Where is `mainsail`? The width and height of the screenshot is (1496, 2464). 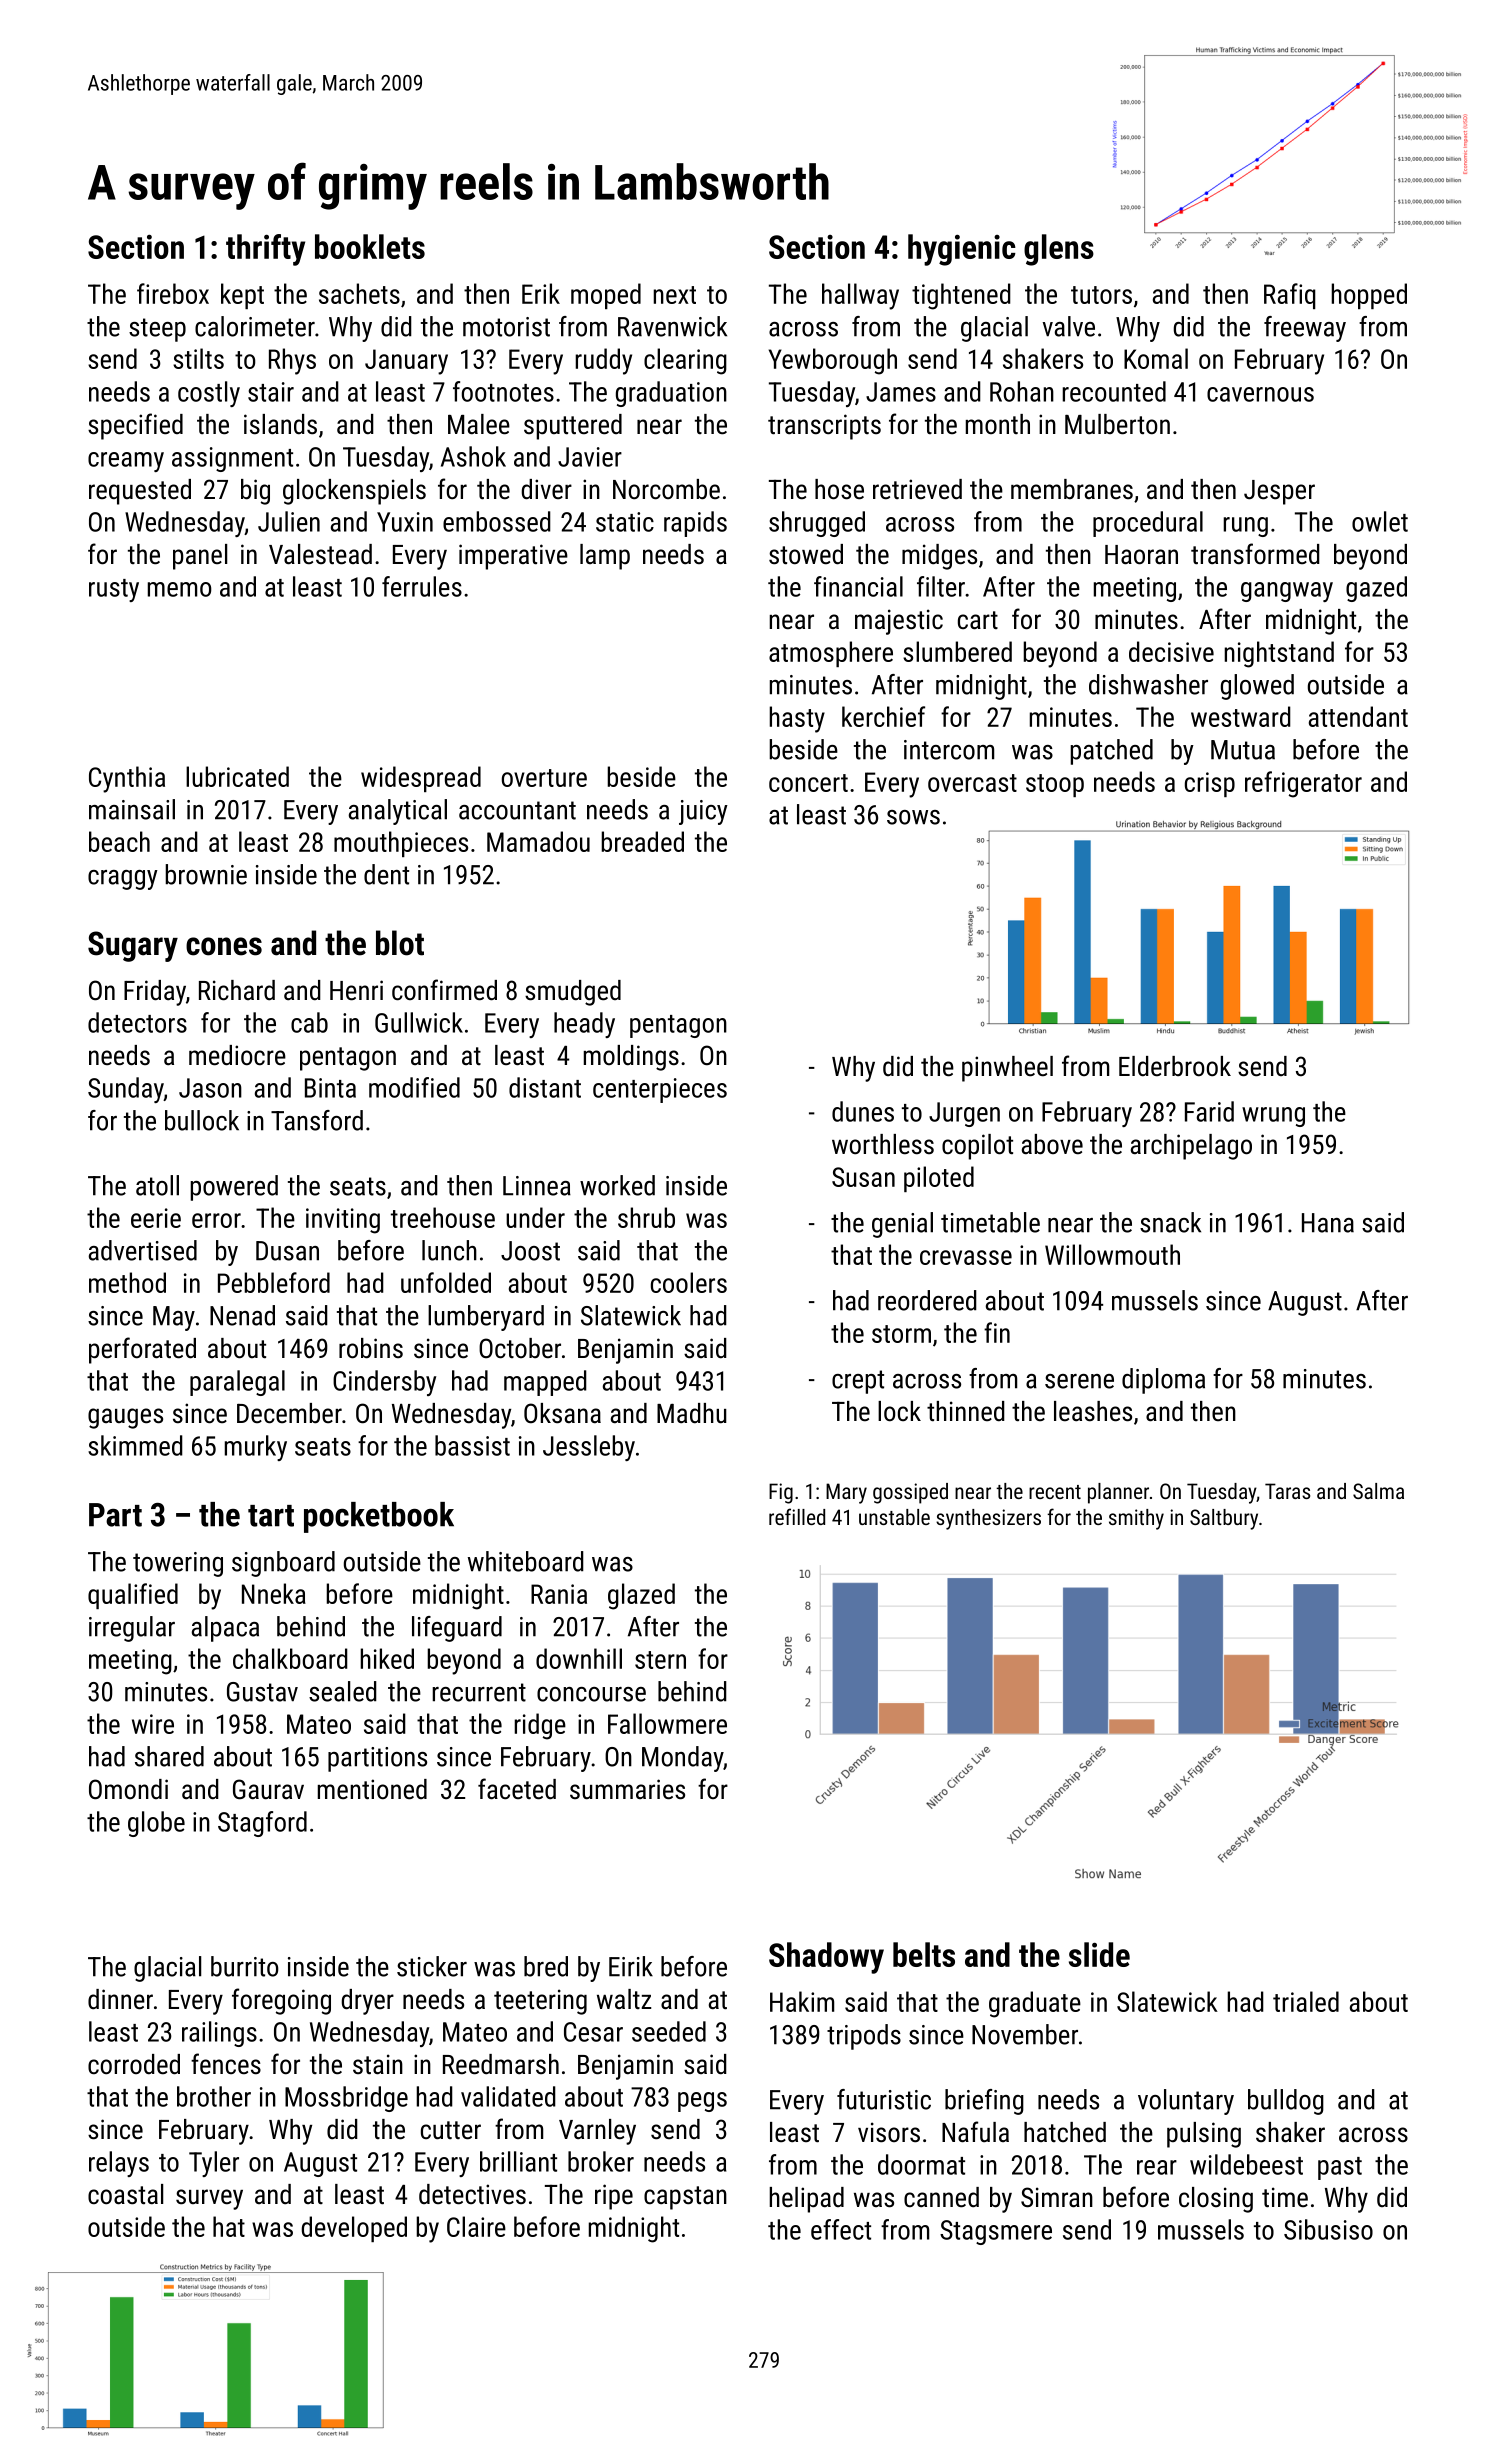 mainsail is located at coordinates (132, 809).
